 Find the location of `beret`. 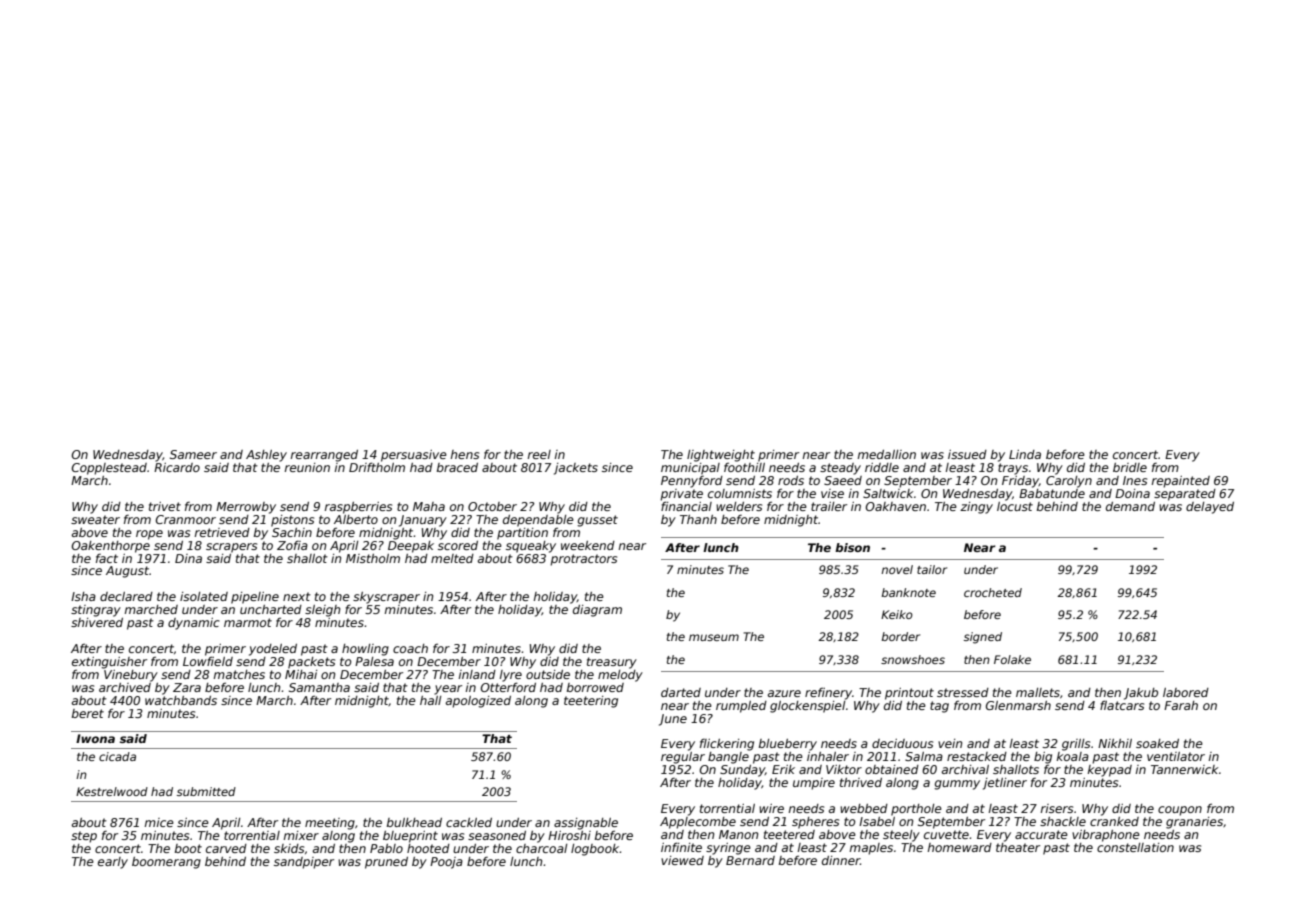

beret is located at coordinates (88, 713).
